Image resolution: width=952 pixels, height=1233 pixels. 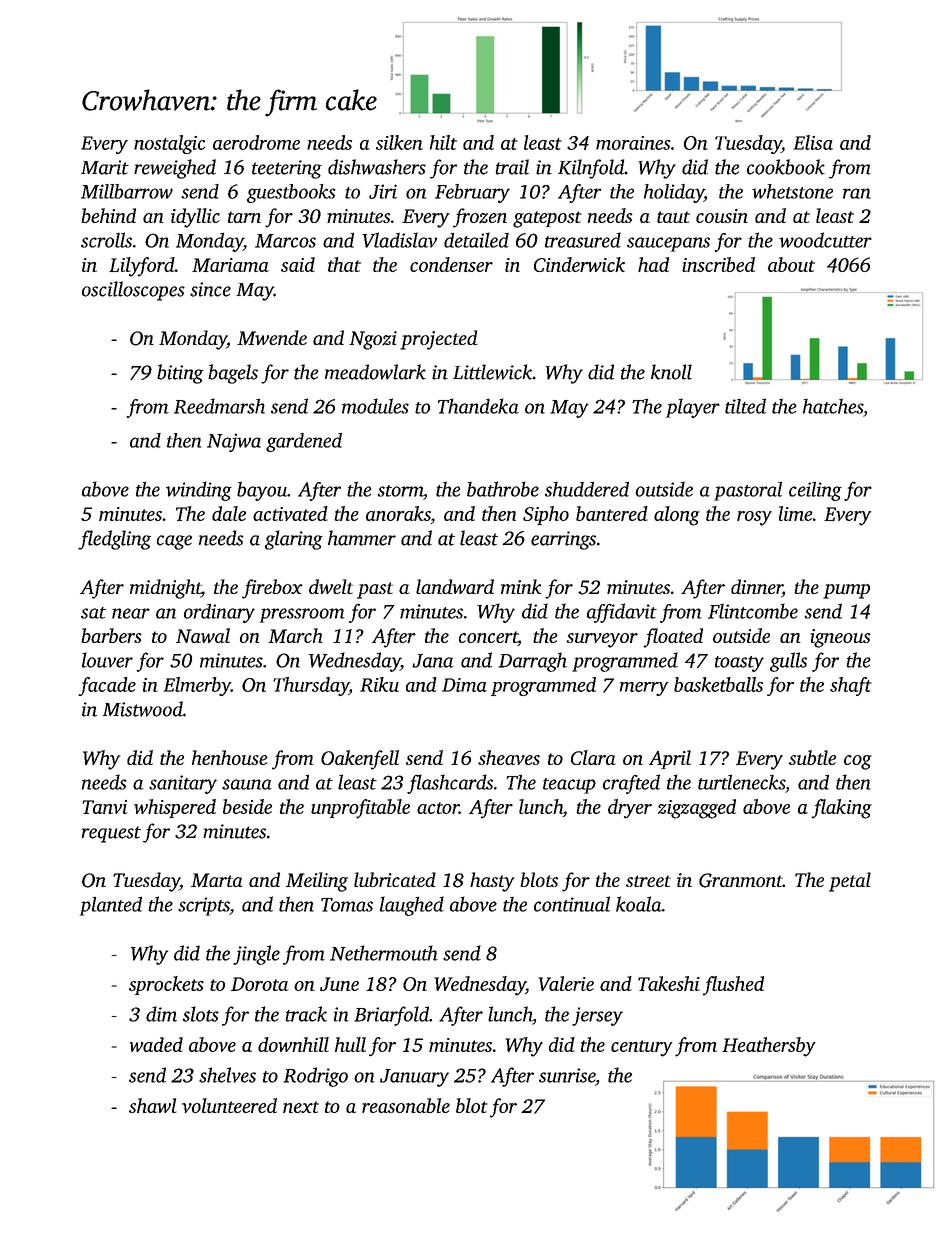 I want to click on sunrise, so click(x=567, y=1075).
